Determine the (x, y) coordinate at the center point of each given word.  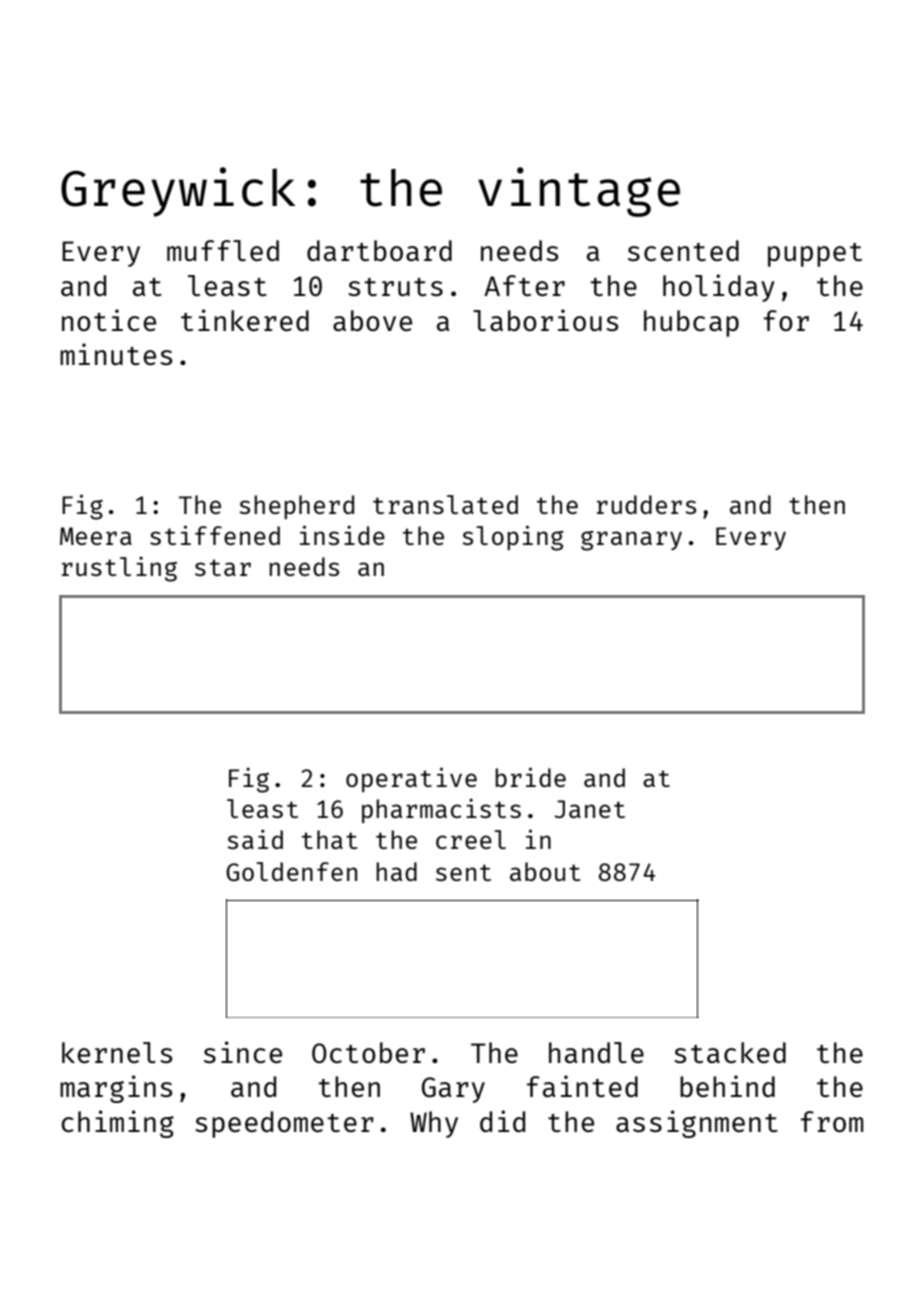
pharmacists (441, 810)
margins (116, 1089)
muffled (223, 250)
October (368, 1052)
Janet (589, 809)
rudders (646, 504)
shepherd (296, 507)
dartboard (379, 250)
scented (683, 250)
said (255, 839)
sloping (513, 538)
